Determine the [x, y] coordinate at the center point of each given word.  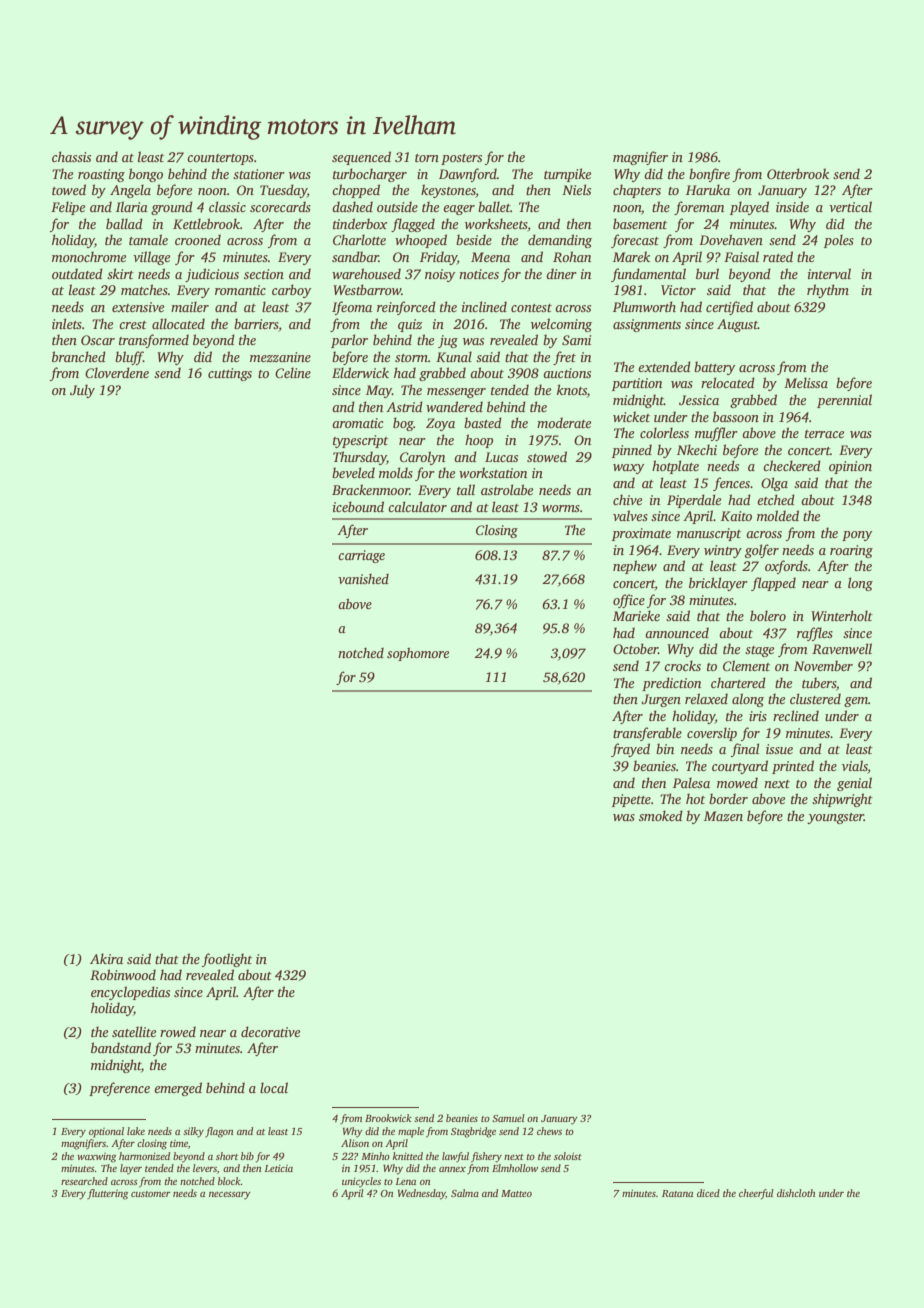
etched [776, 499]
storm [411, 358]
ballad [124, 223]
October [635, 648]
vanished [363, 579]
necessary [230, 1196]
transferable [647, 734]
